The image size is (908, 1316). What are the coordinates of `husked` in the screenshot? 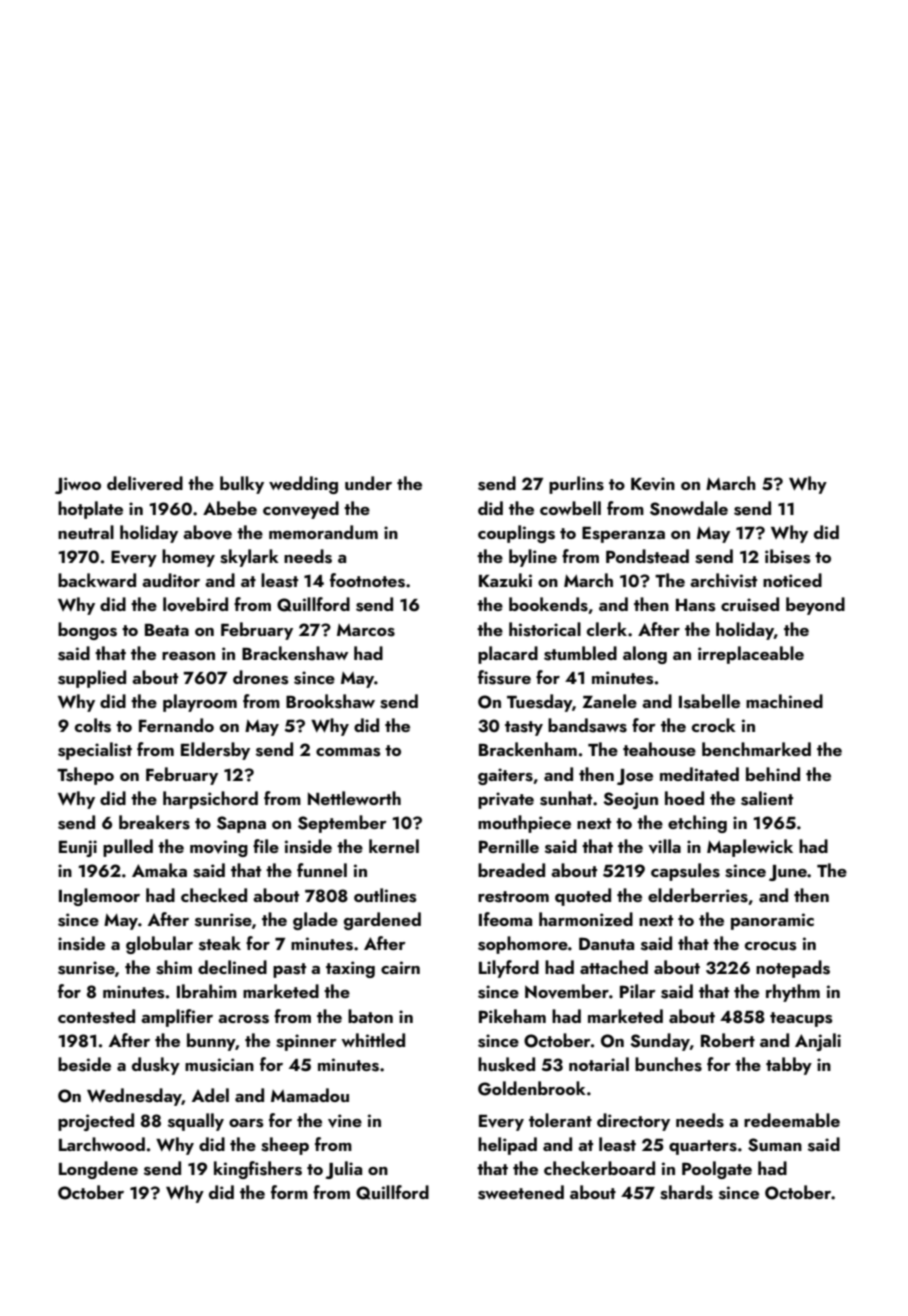 It's located at (506, 1064).
